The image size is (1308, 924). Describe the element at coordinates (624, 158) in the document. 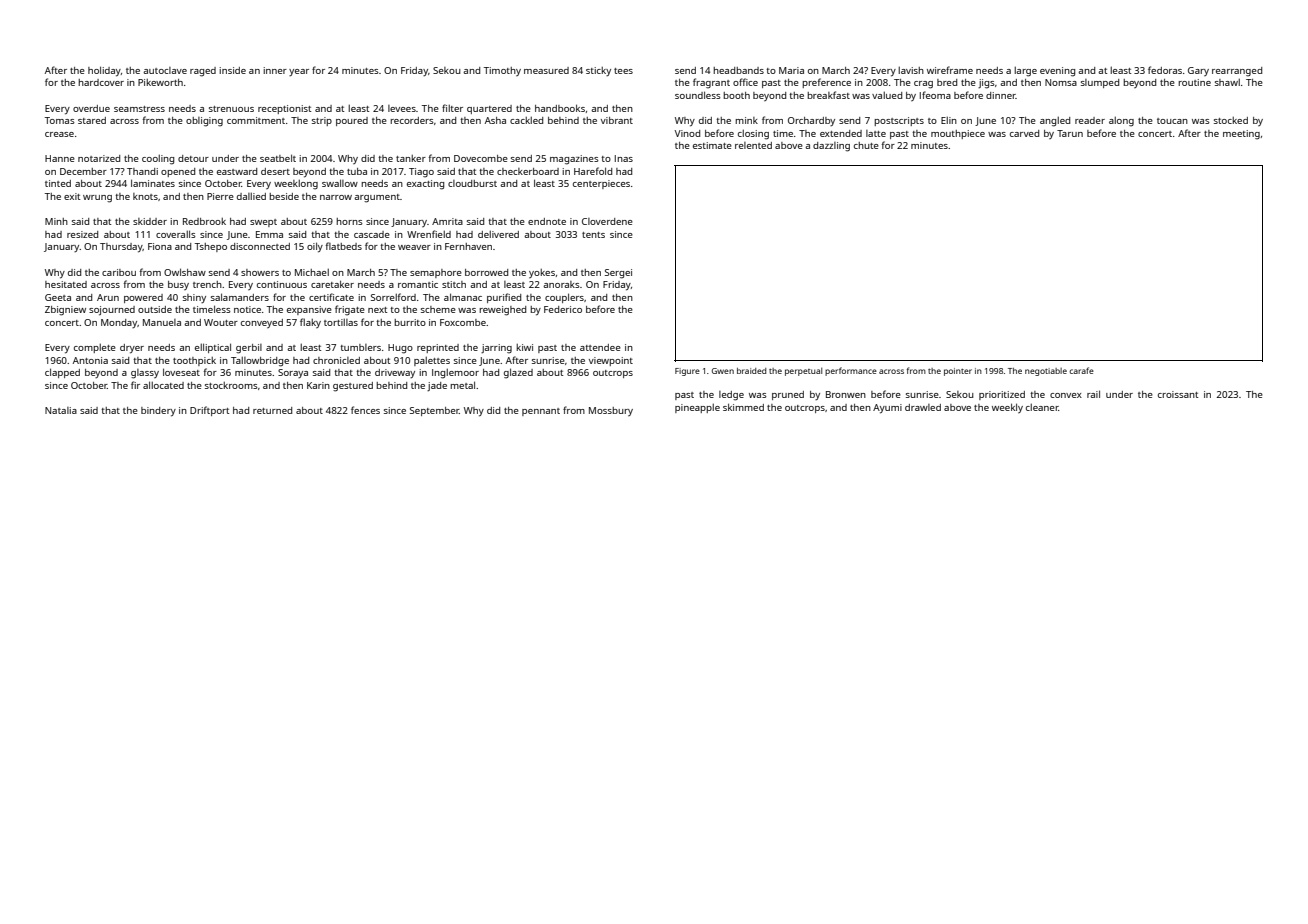

I see `Inas` at that location.
